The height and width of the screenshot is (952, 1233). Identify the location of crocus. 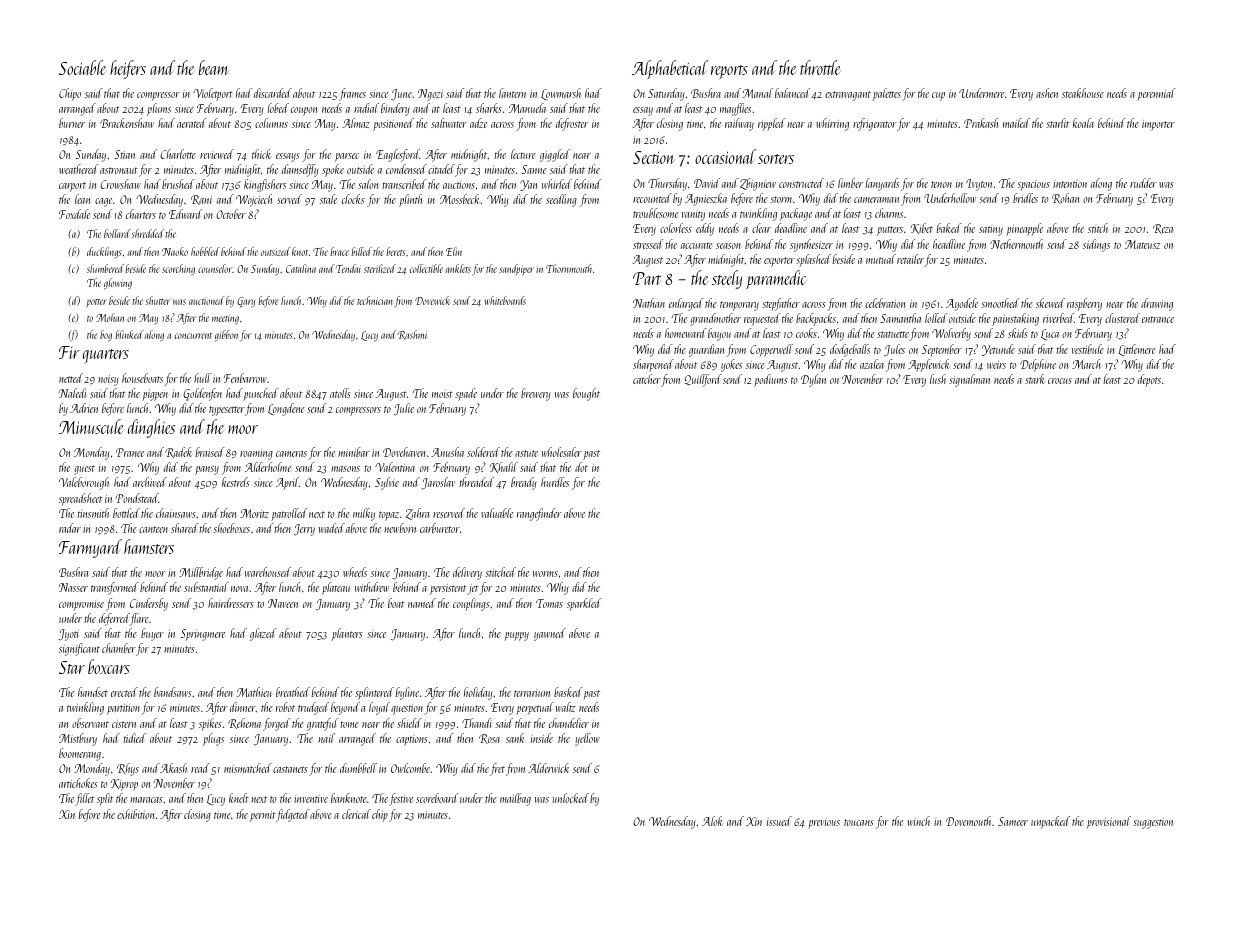
(1060, 381).
